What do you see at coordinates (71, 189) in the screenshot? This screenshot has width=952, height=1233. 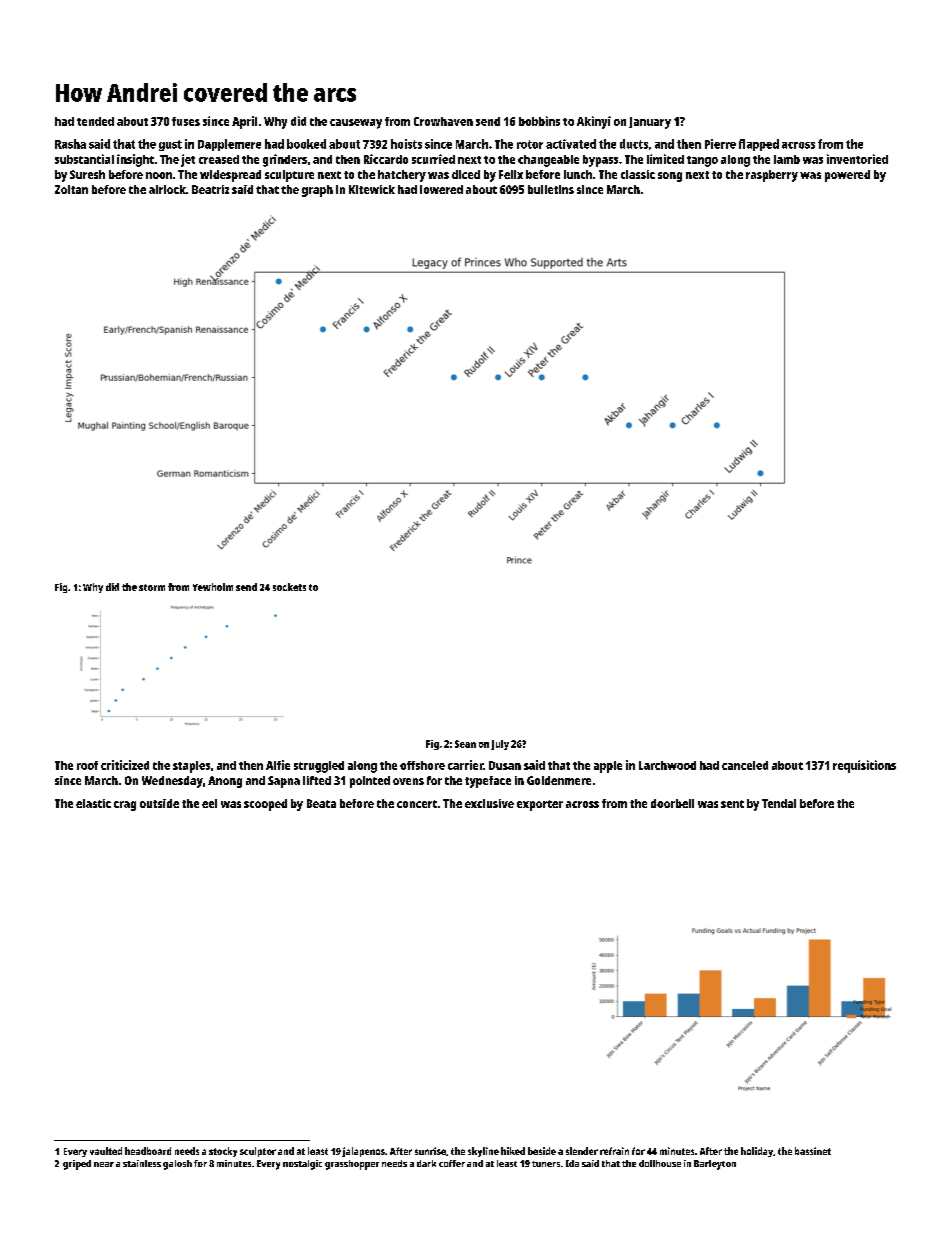 I see `Zoltan` at bounding box center [71, 189].
